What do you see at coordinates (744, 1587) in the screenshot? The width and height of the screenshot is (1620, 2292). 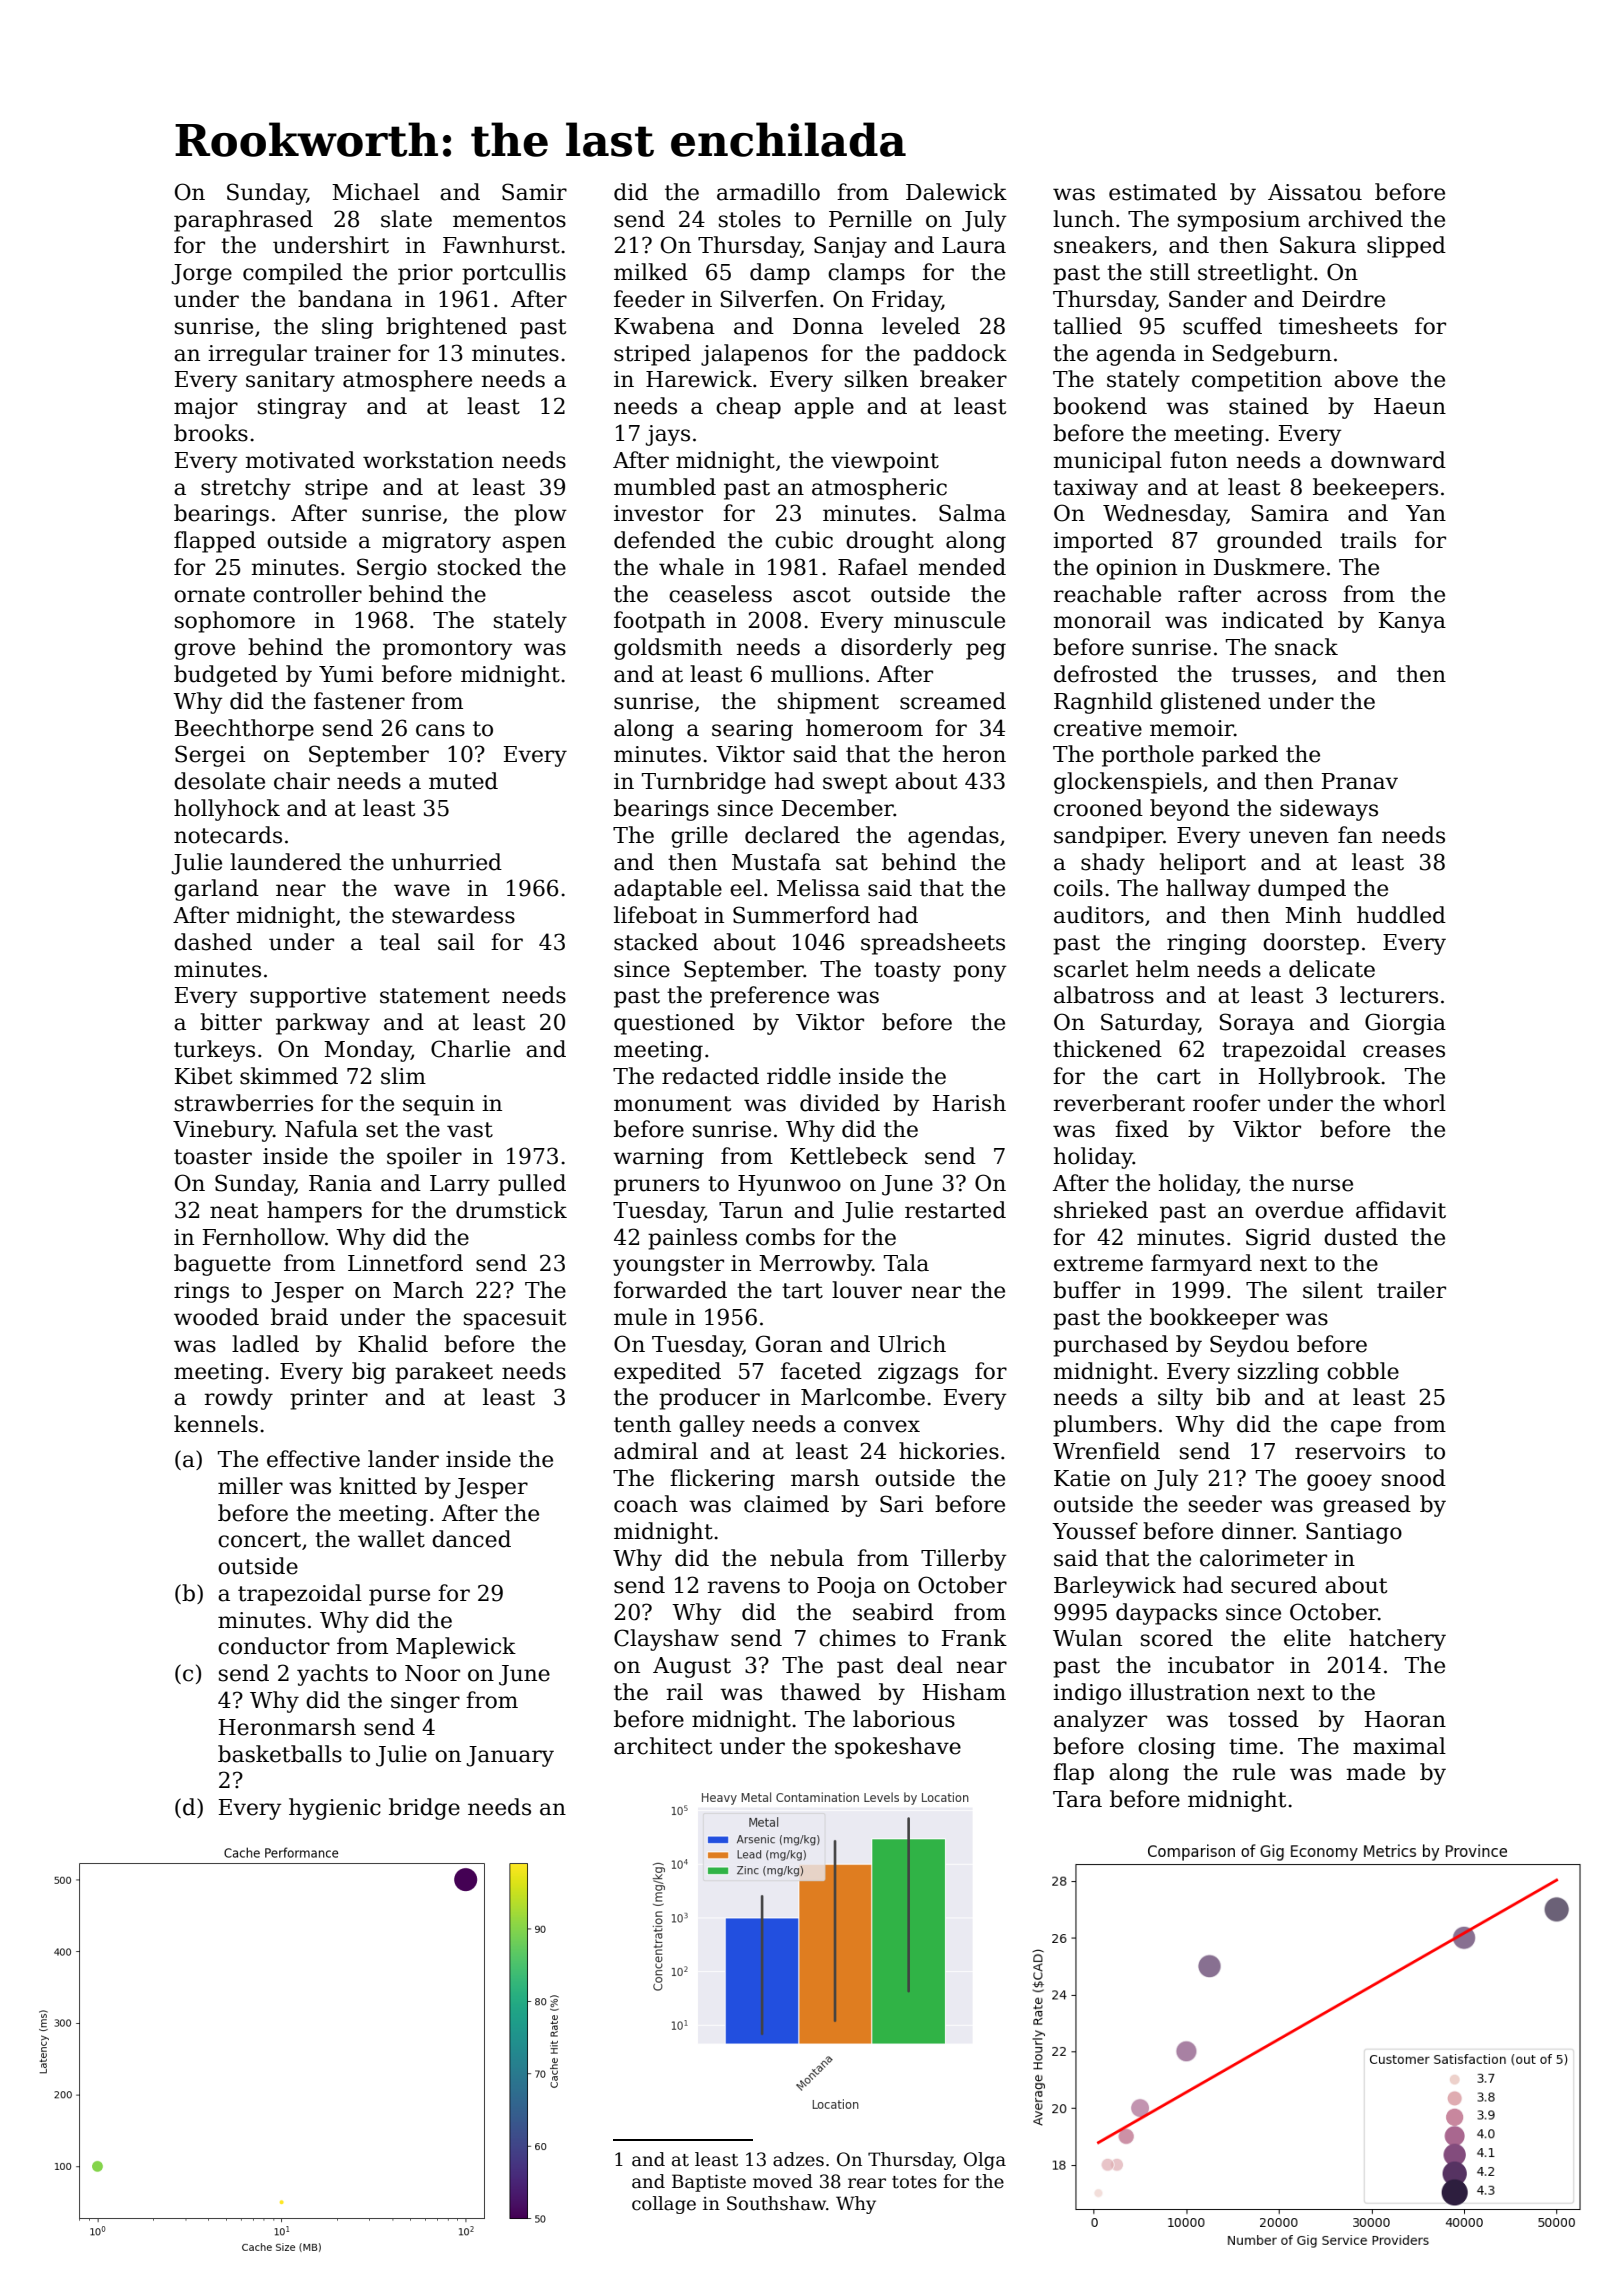 I see `ravens` at bounding box center [744, 1587].
